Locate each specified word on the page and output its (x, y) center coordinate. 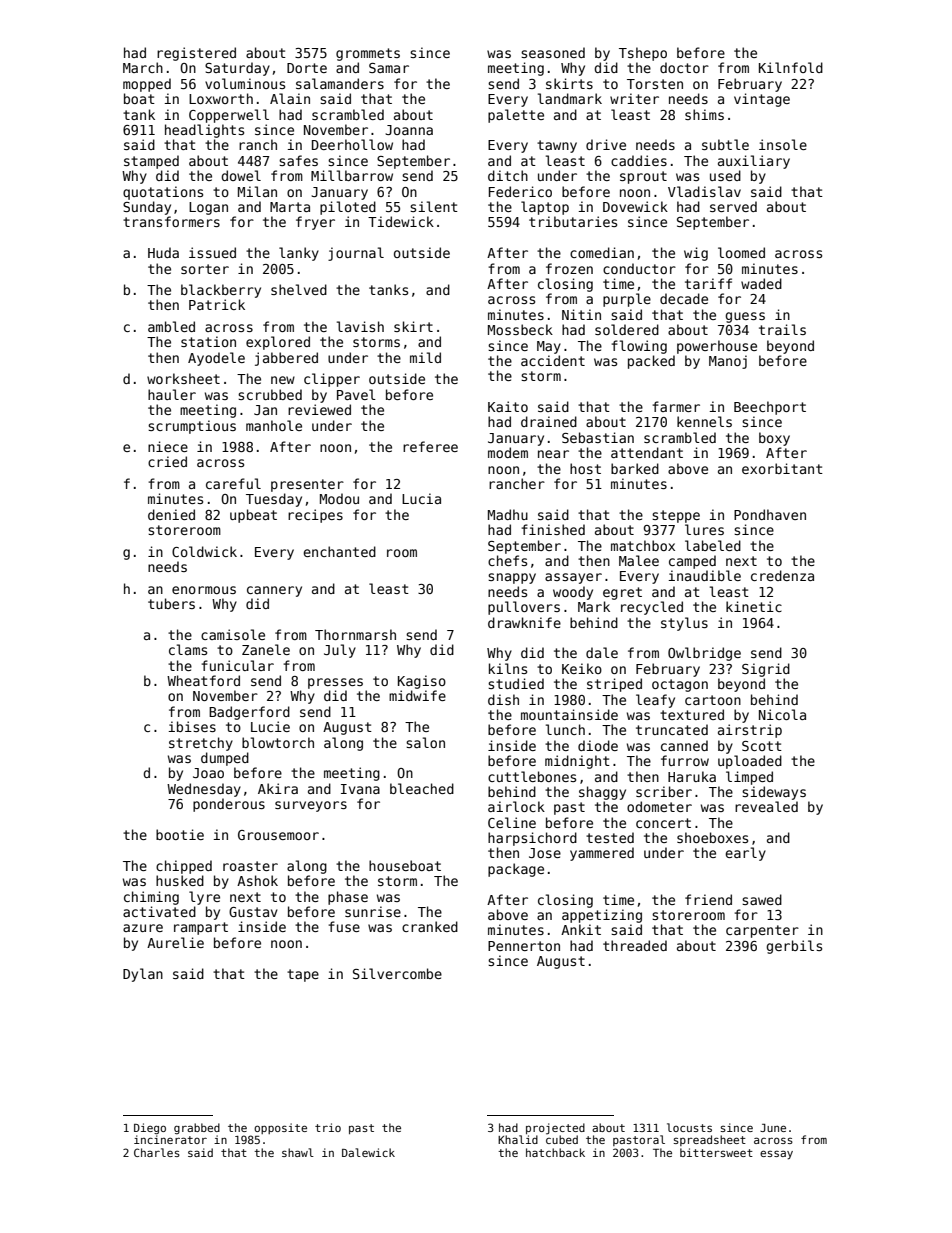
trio (328, 1127)
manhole (274, 425)
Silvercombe (397, 973)
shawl (298, 1152)
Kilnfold (791, 67)
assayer (573, 578)
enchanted (339, 551)
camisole (233, 634)
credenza (782, 575)
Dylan (143, 975)
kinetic (754, 606)
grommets (368, 54)
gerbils (794, 947)
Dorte (307, 68)
